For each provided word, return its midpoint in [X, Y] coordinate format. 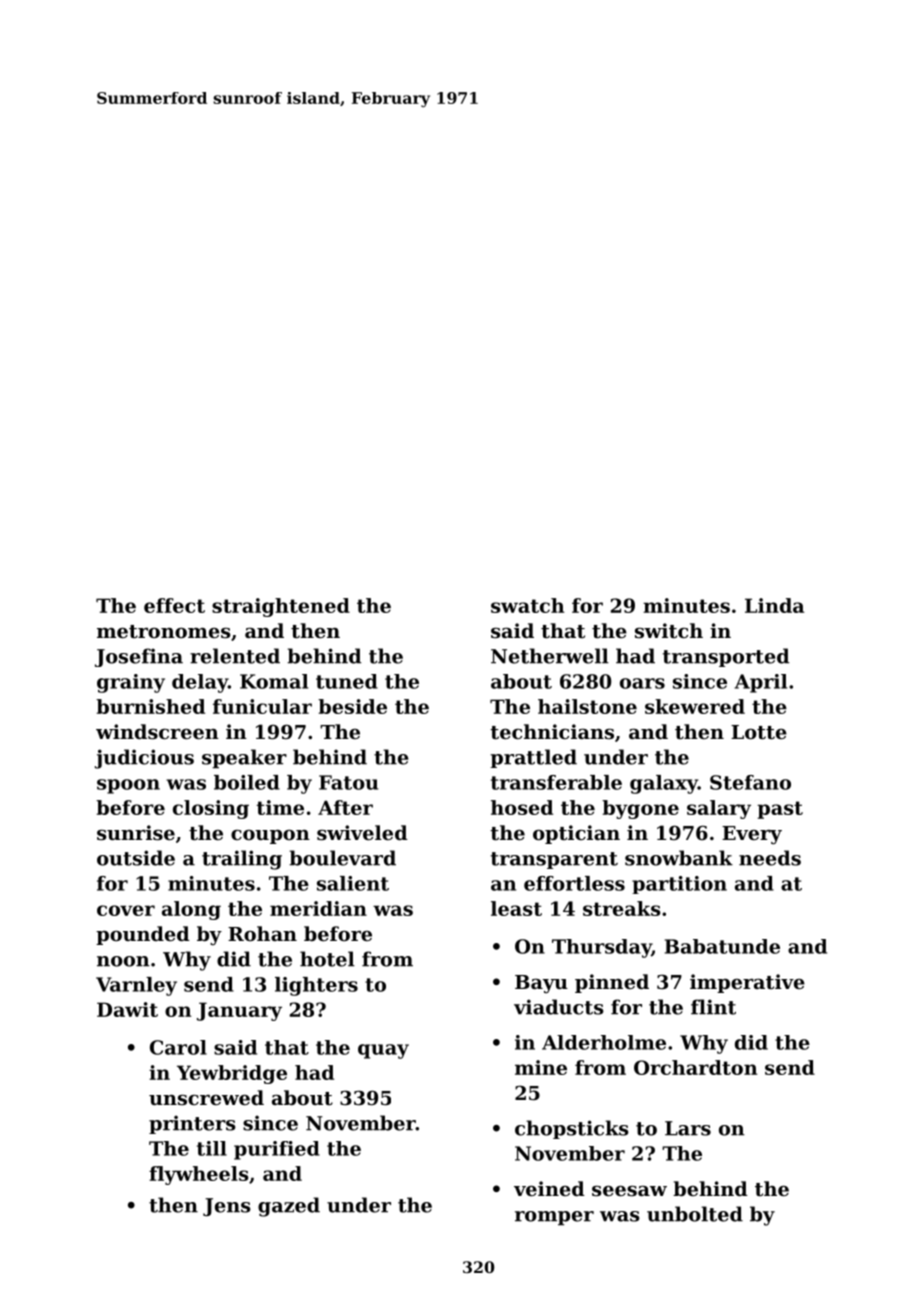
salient [353, 883]
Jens [227, 1207]
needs [770, 858]
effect [174, 605]
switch [669, 630]
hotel [327, 959]
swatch [527, 605]
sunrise [136, 833]
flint [713, 1007]
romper [554, 1218]
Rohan [262, 933]
